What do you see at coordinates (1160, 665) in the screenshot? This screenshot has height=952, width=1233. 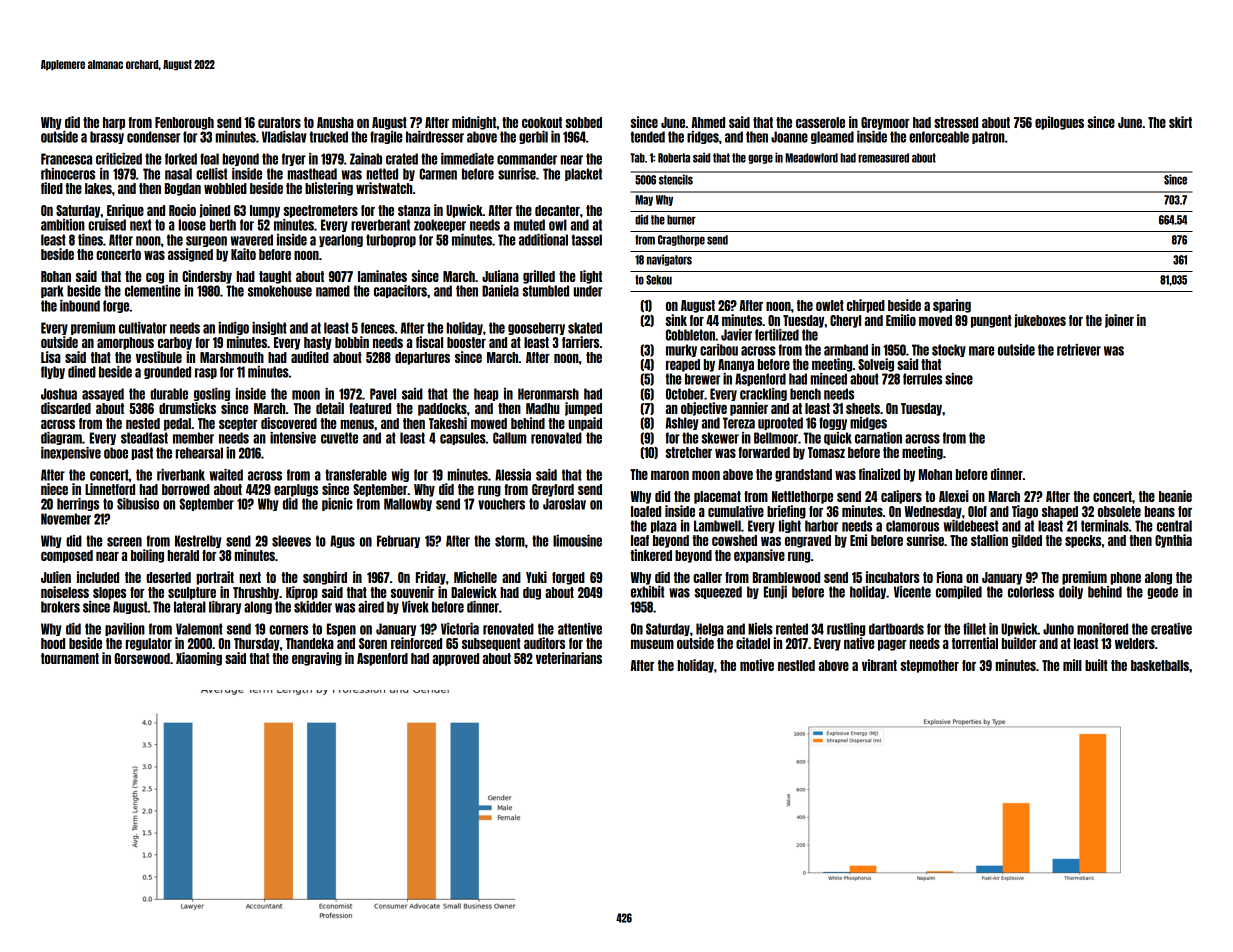 I see `basketballs` at bounding box center [1160, 665].
